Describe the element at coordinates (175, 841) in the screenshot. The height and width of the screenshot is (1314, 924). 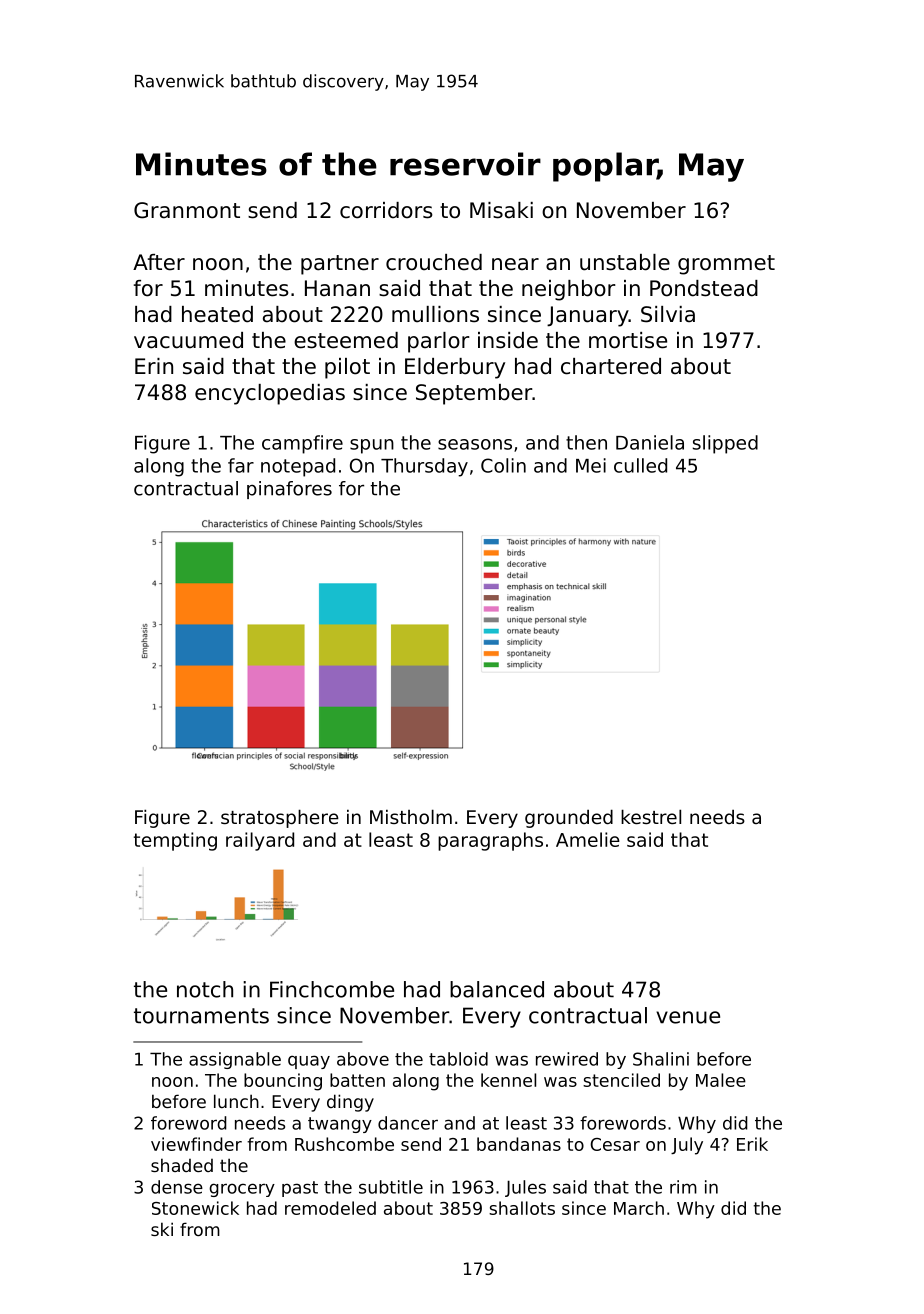
I see `tempting` at that location.
